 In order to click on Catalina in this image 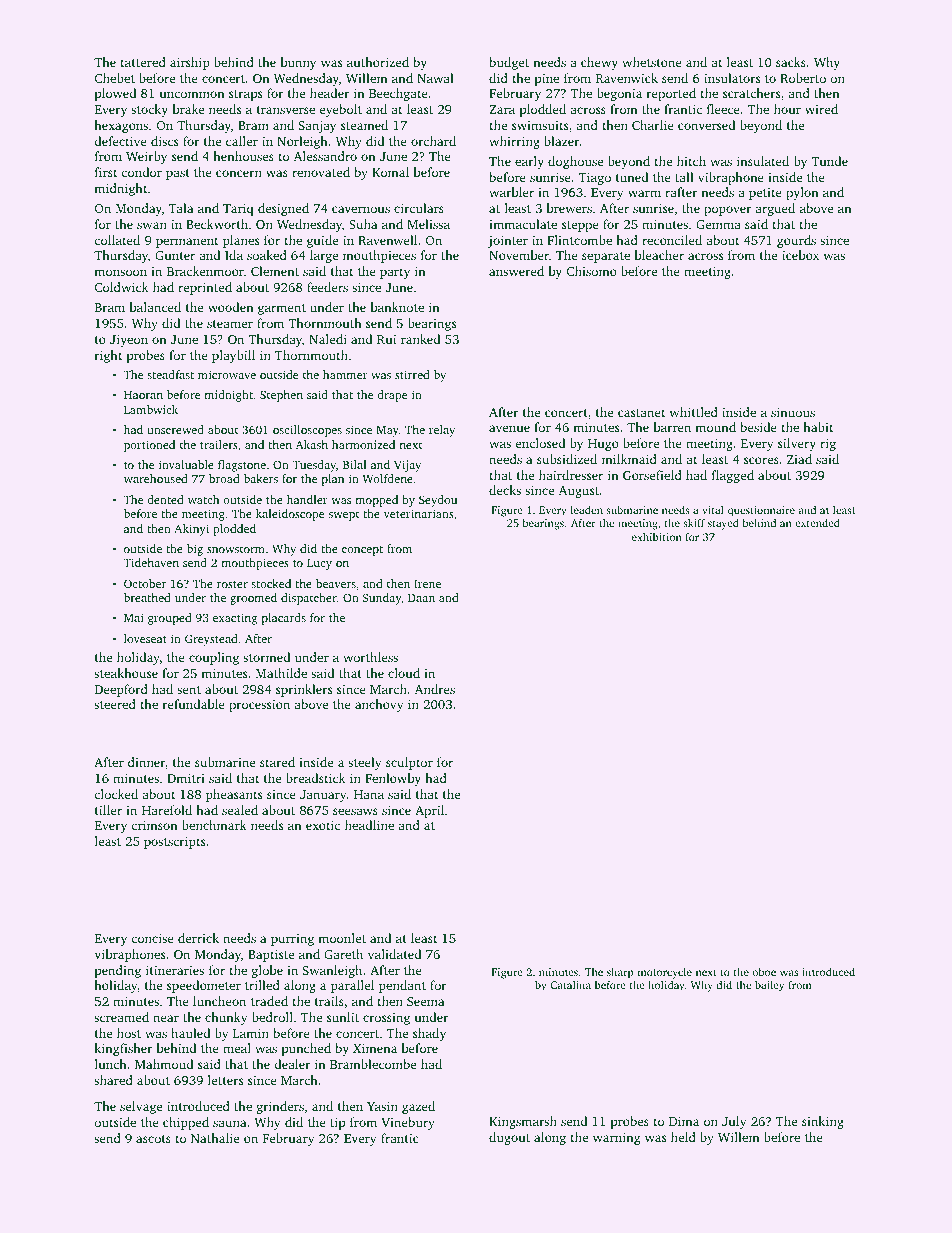, I will do `click(571, 985)`.
